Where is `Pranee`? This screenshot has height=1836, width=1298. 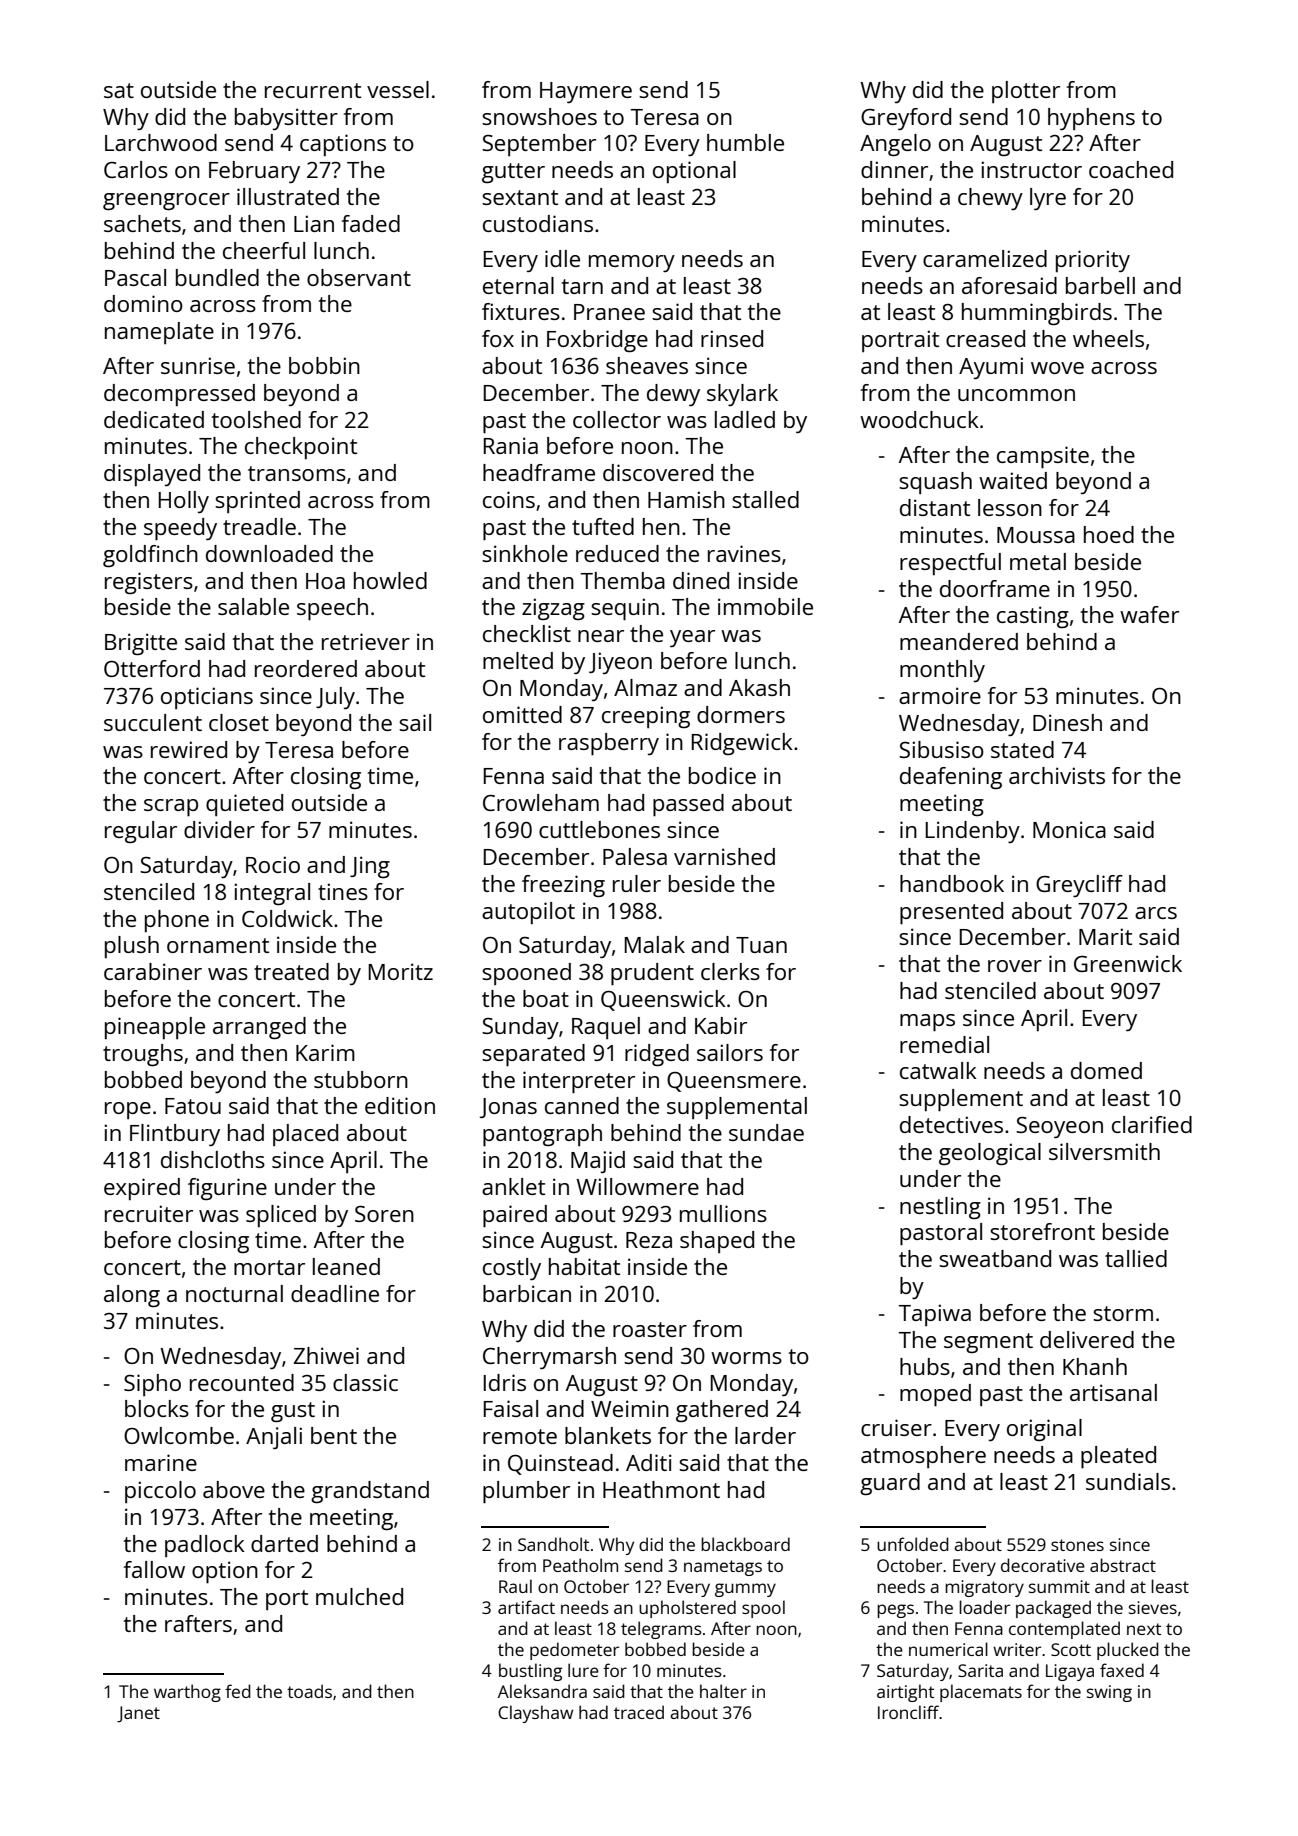 Pranee is located at coordinates (609, 312).
